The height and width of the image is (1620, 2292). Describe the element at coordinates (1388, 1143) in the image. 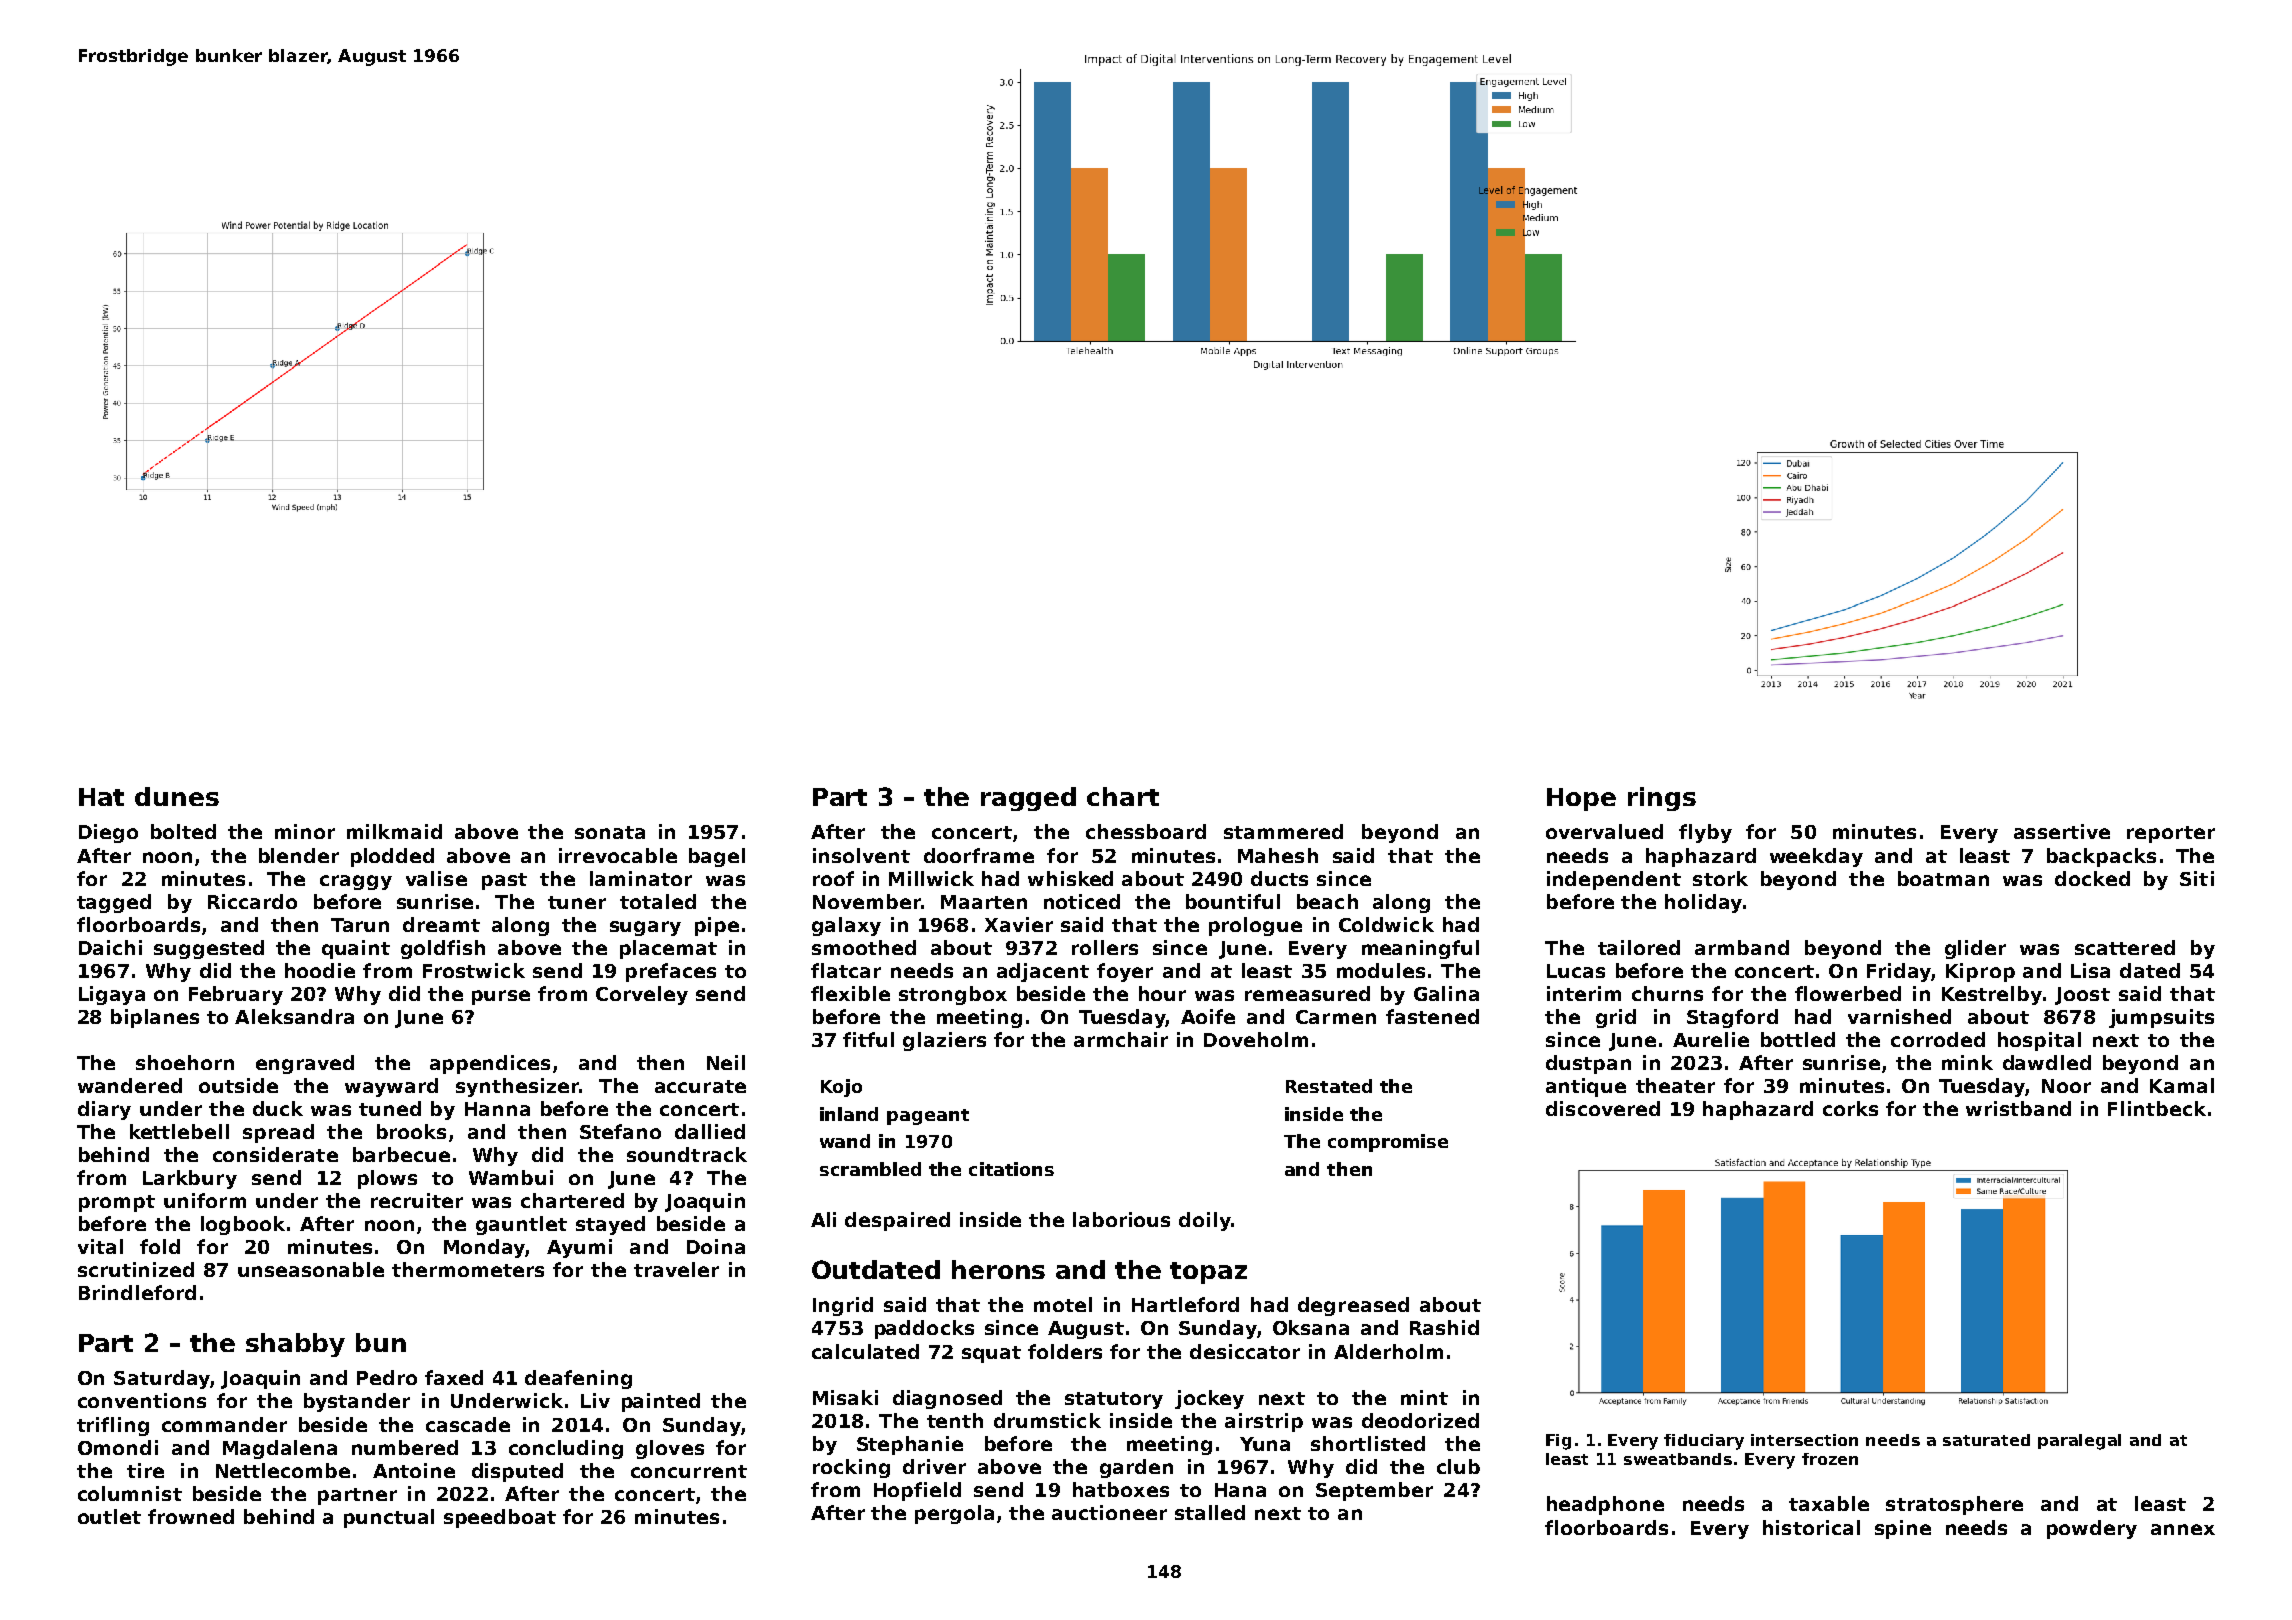

I see `compromise` at that location.
